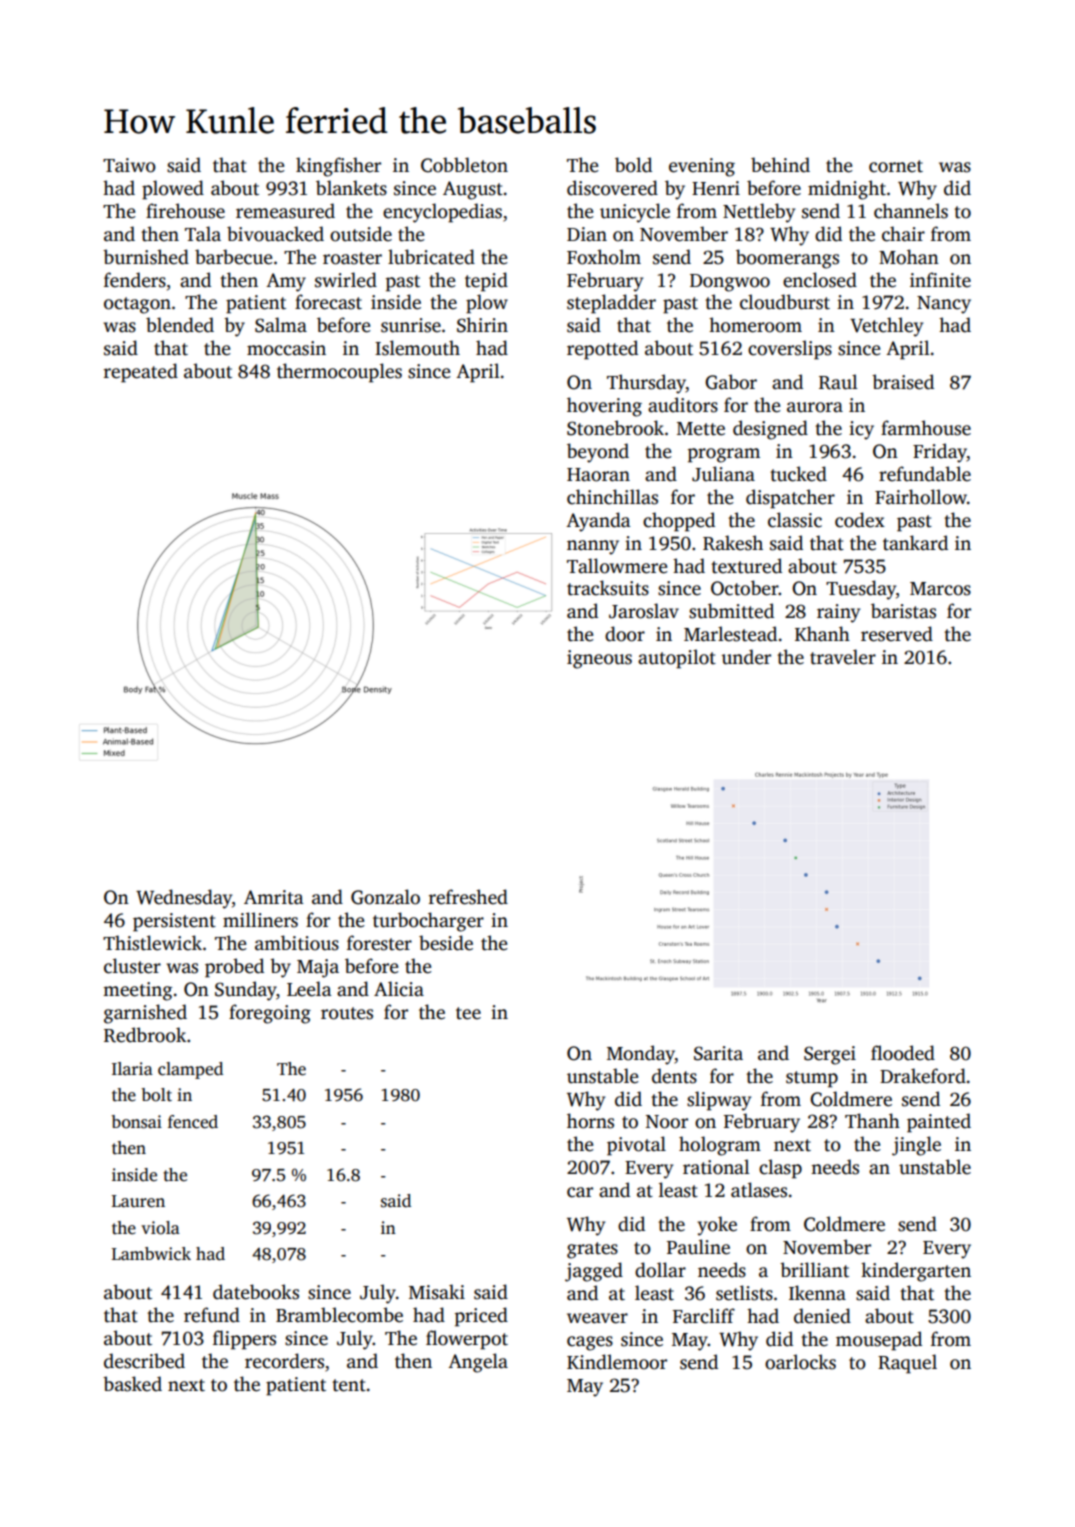 The width and height of the image is (1075, 1527). Describe the element at coordinates (598, 522) in the image. I see `Ayanda` at that location.
